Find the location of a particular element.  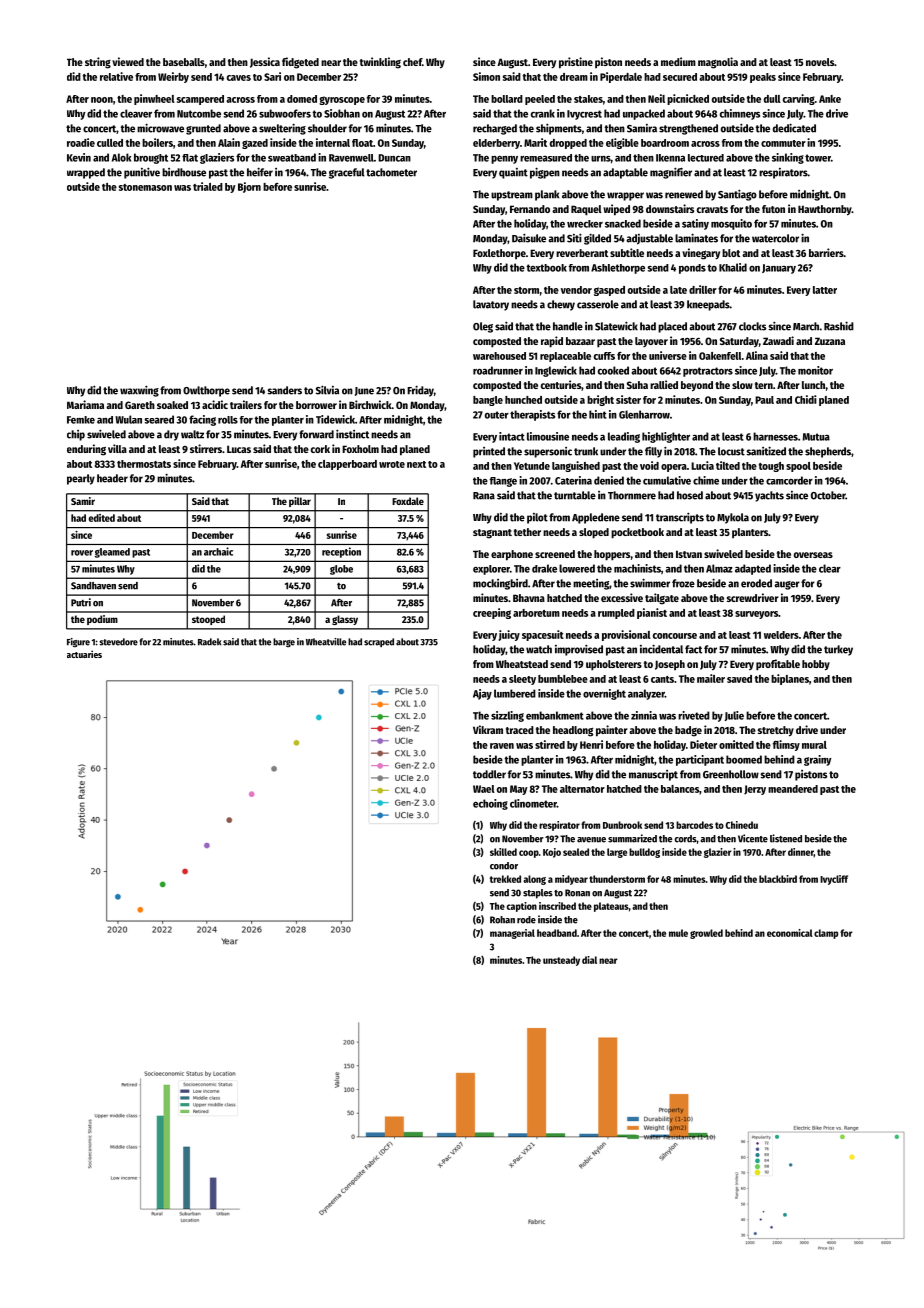

Mariama is located at coordinates (85, 404).
